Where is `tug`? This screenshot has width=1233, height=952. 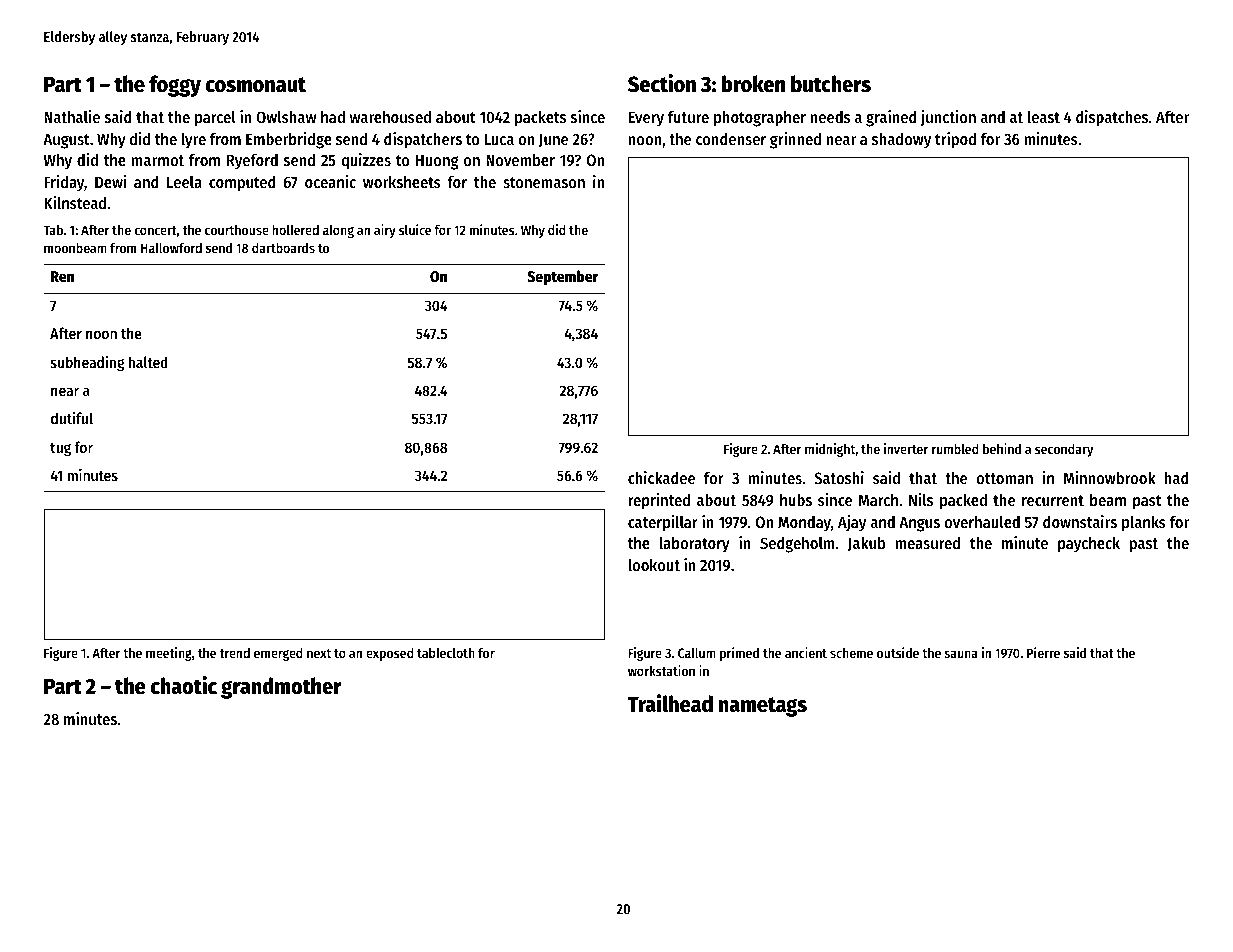 tug is located at coordinates (60, 450).
